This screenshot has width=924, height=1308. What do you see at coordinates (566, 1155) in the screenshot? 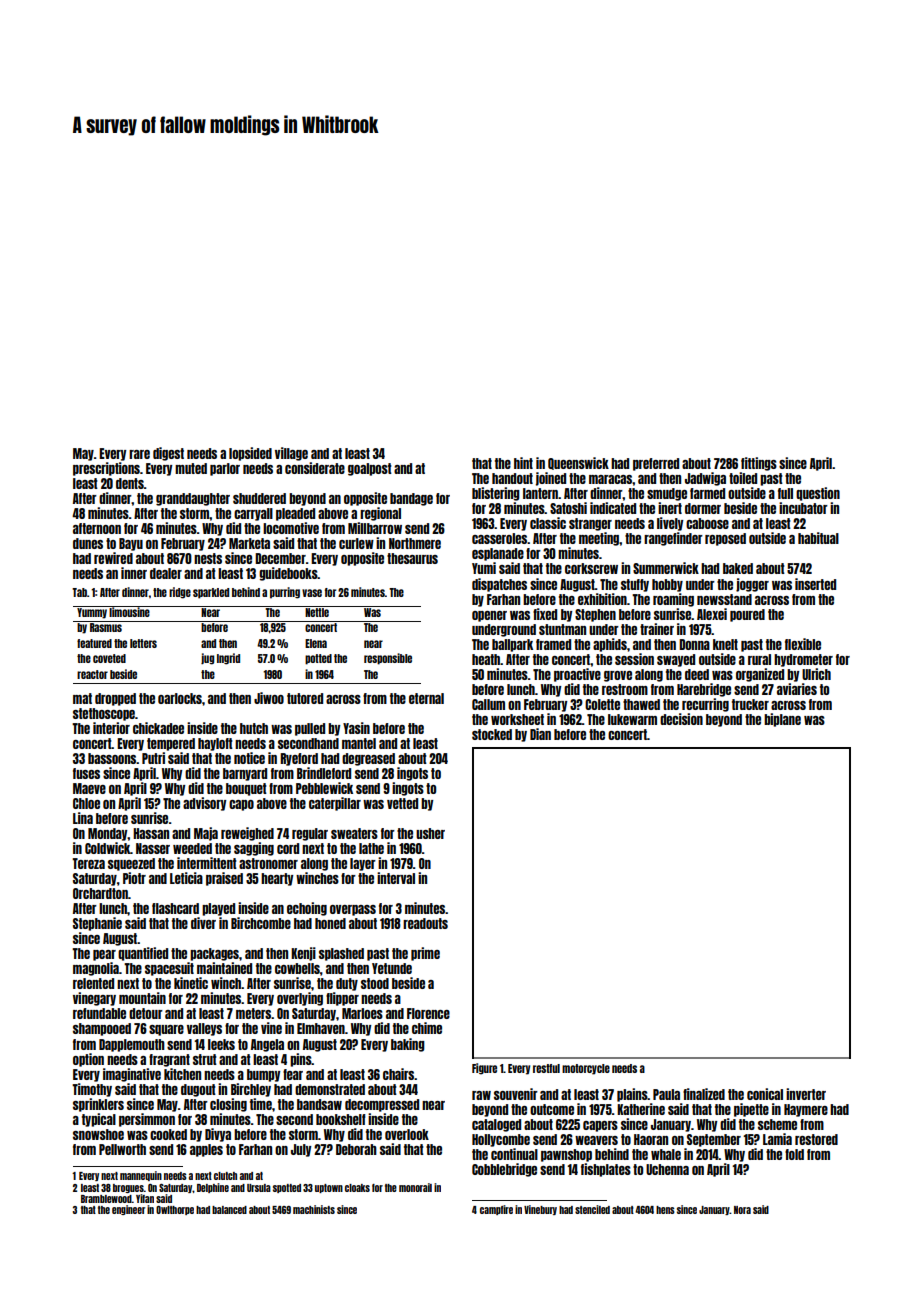
I see `pawnshop` at bounding box center [566, 1155].
